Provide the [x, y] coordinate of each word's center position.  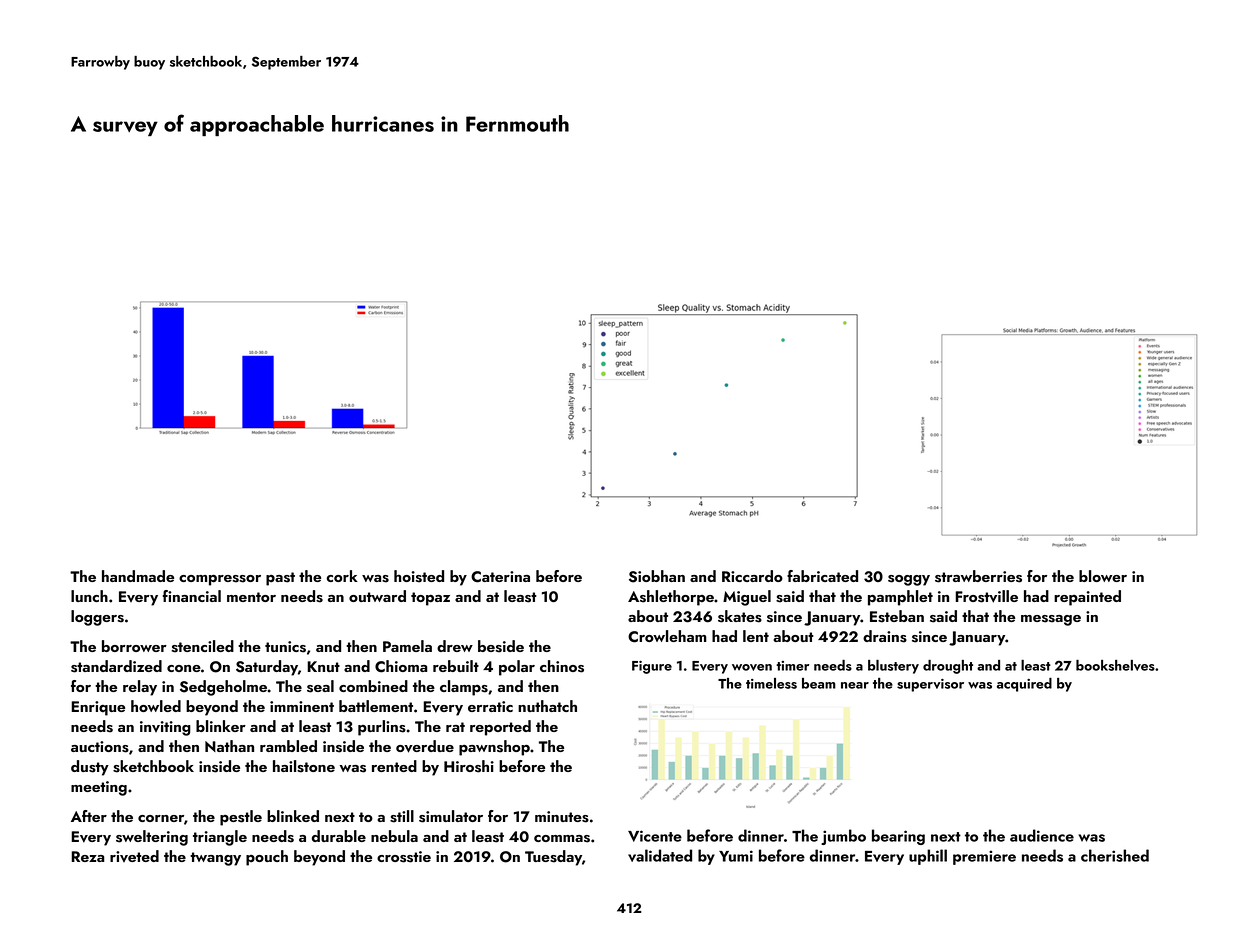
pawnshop [494, 748]
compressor [220, 580]
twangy [215, 859]
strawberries [978, 576]
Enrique [98, 708]
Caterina [500, 577]
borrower [134, 646]
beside [501, 646]
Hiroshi [469, 766]
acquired [1024, 685]
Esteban [897, 616]
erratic [490, 706]
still [402, 816]
